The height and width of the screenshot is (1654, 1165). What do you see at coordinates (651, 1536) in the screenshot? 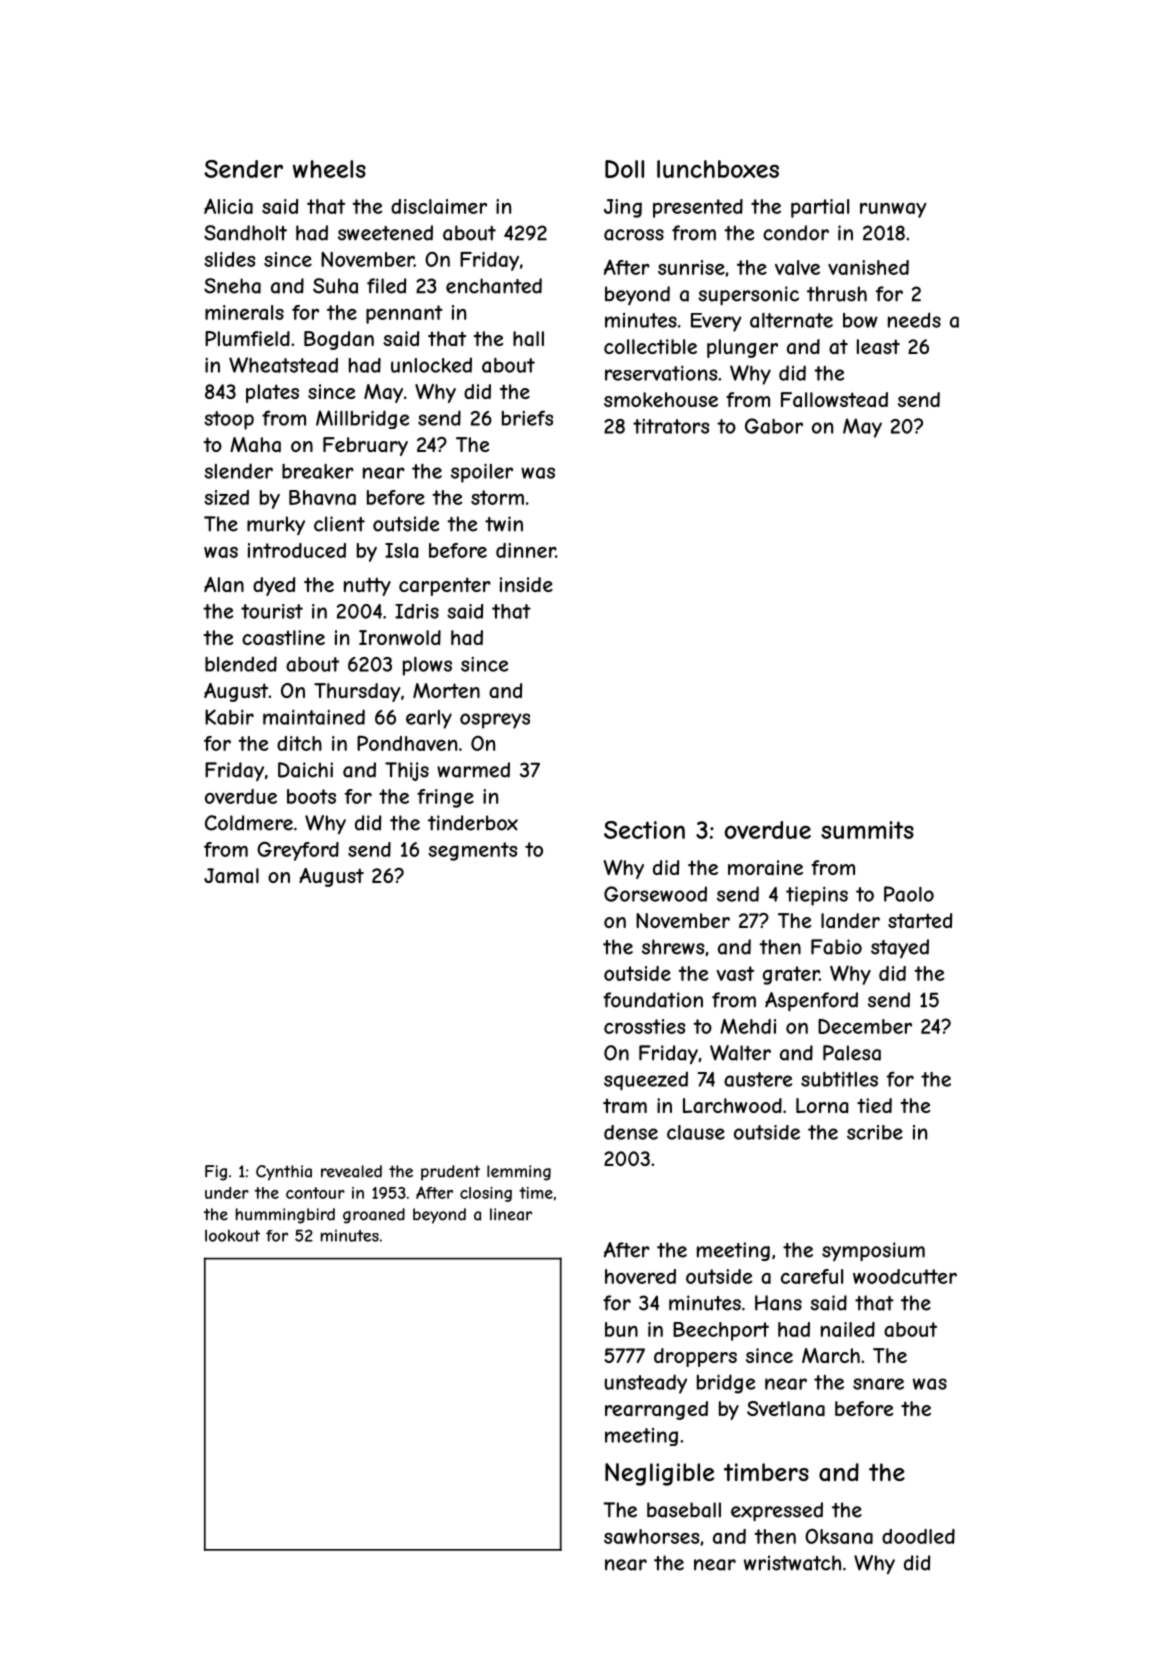
I see `sawhorses` at bounding box center [651, 1536].
